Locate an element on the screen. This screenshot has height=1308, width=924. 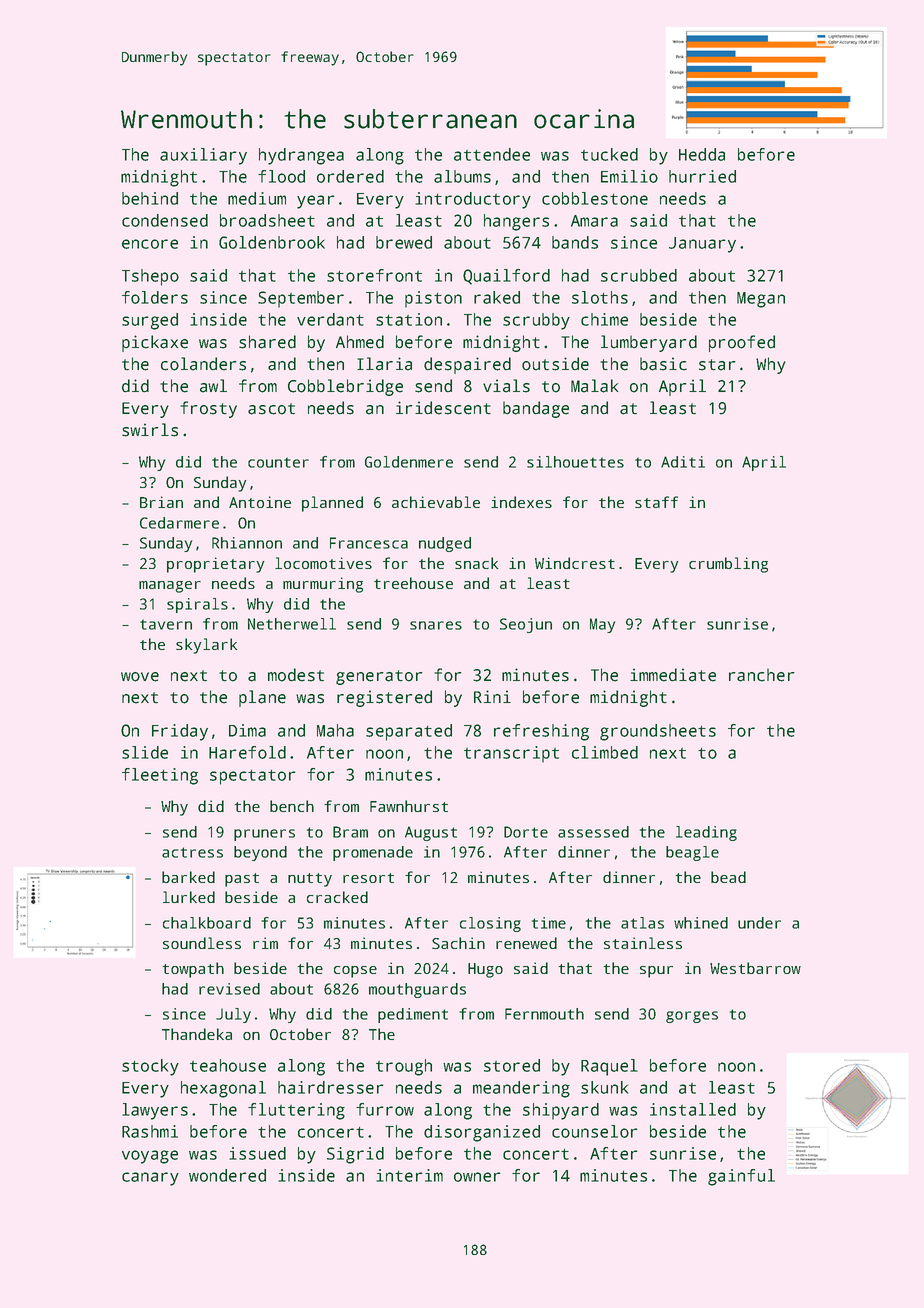
snares is located at coordinates (436, 625).
